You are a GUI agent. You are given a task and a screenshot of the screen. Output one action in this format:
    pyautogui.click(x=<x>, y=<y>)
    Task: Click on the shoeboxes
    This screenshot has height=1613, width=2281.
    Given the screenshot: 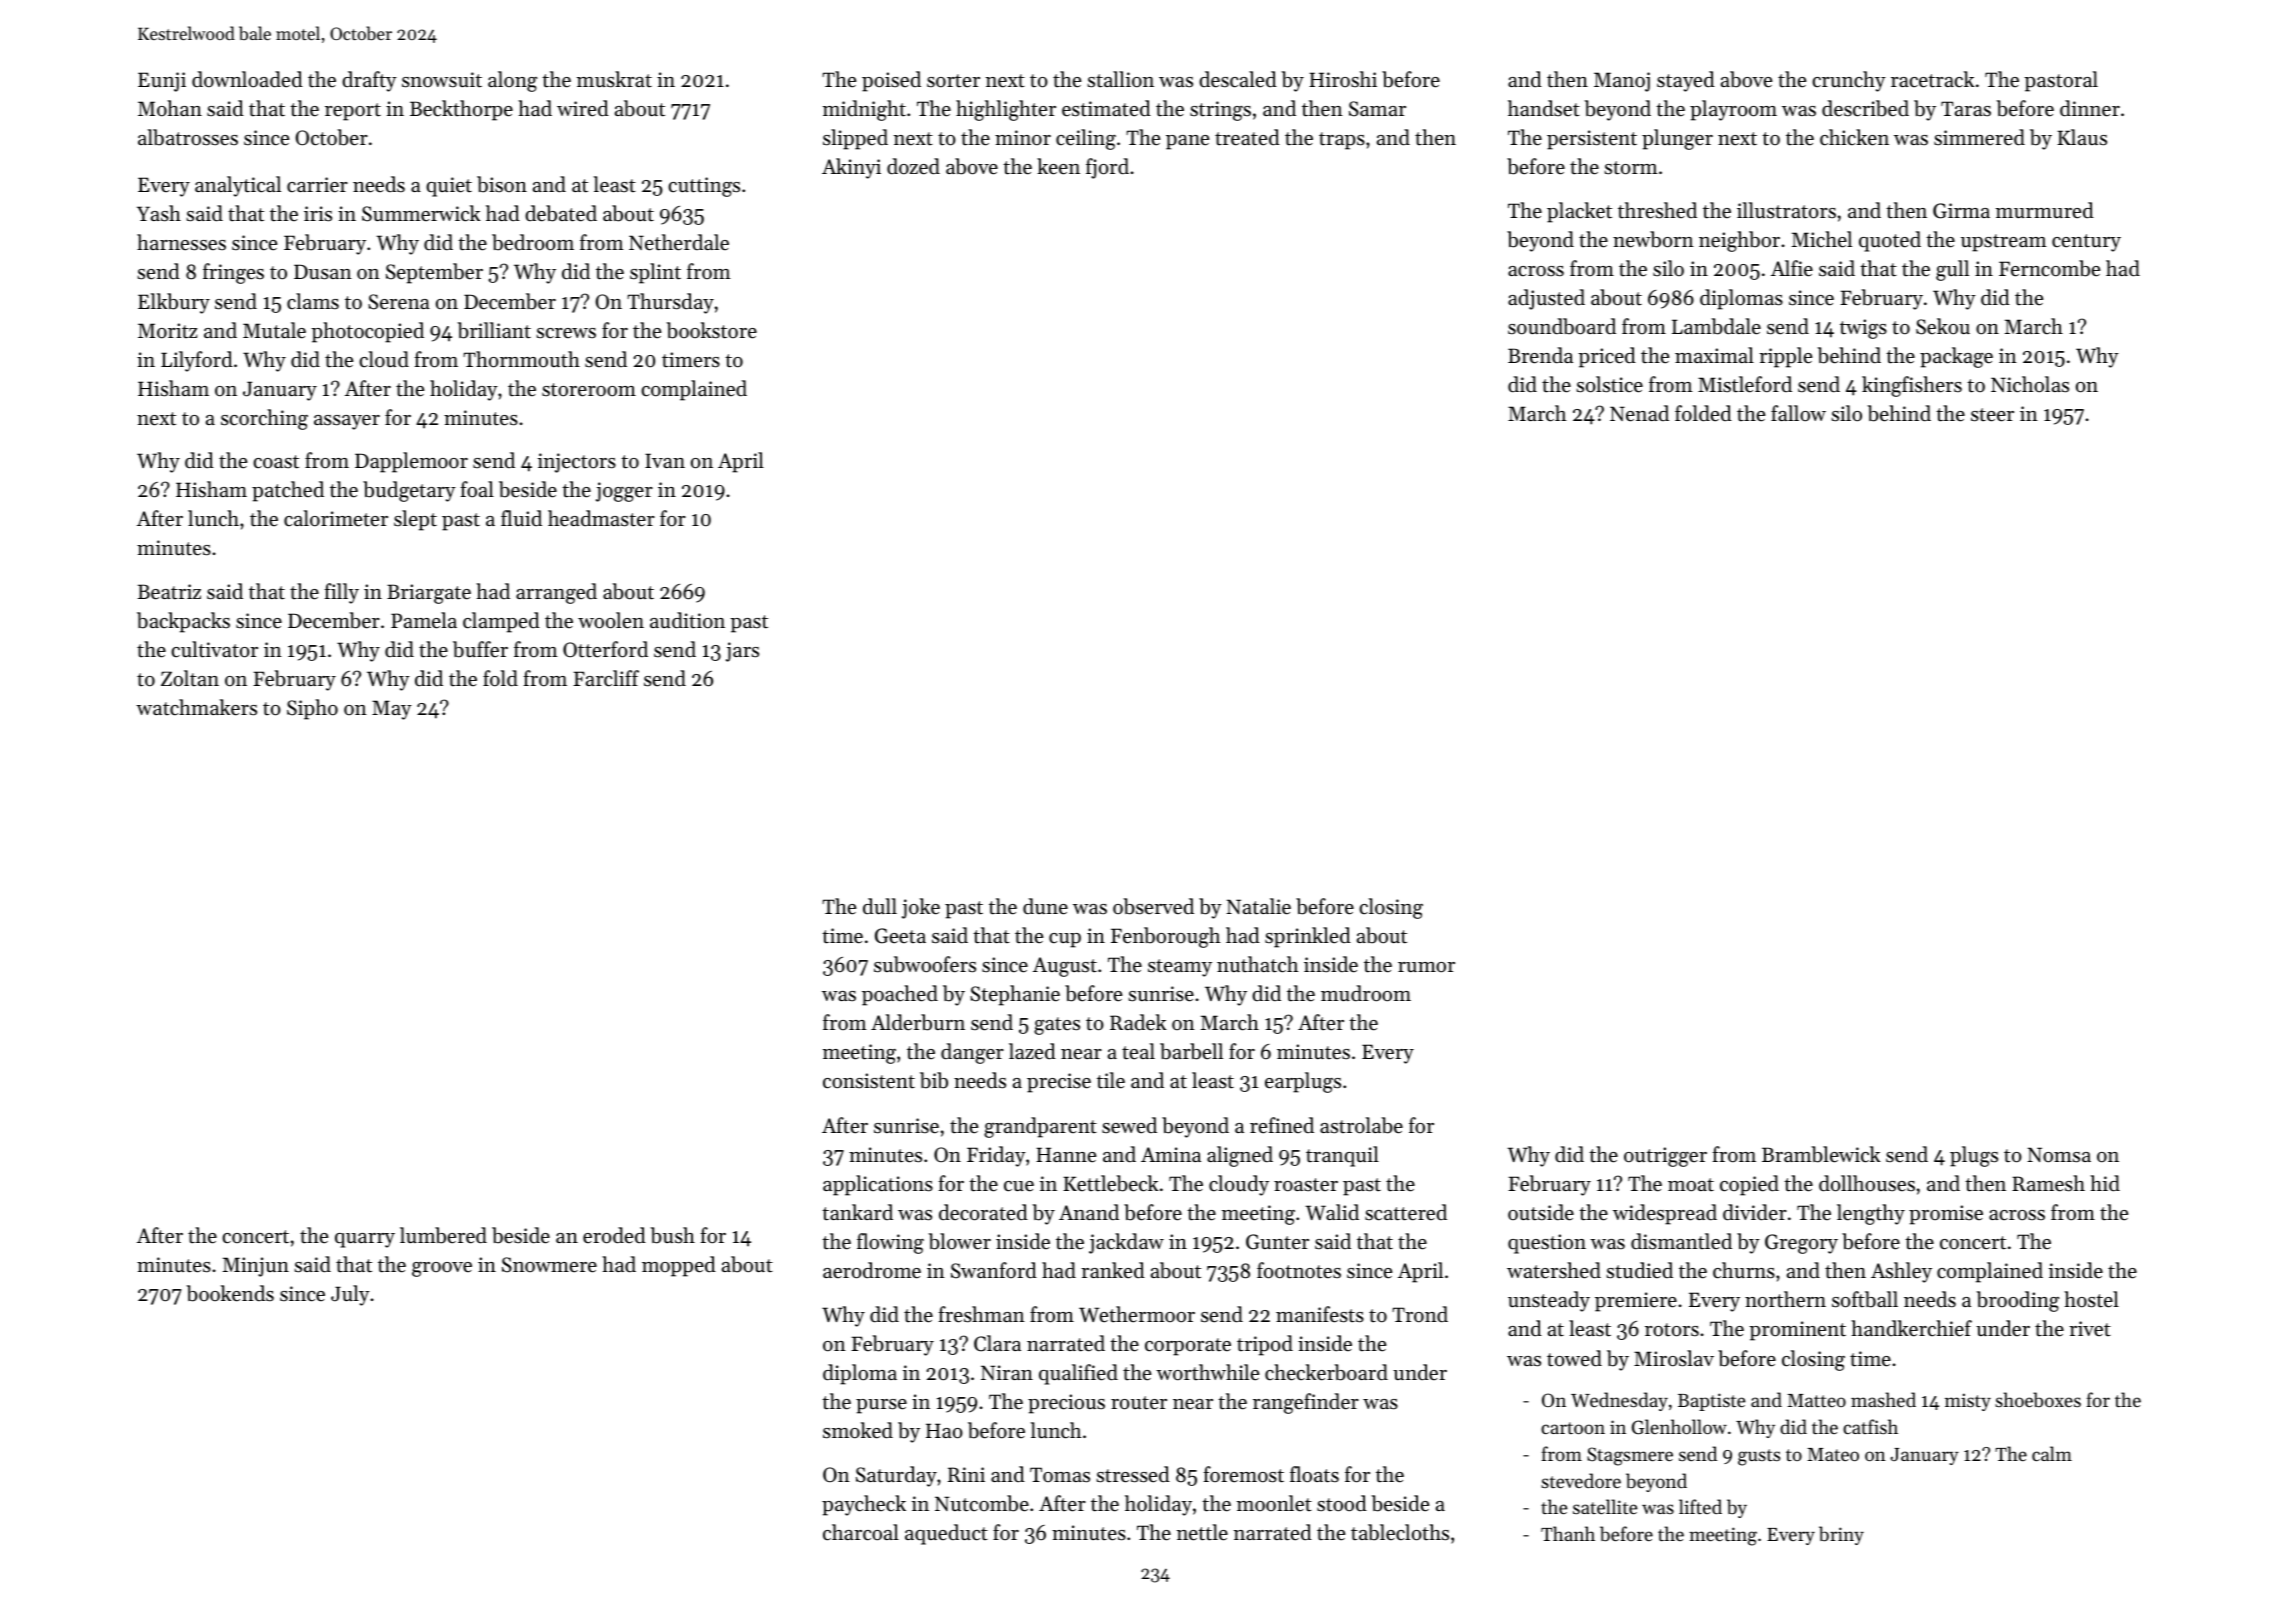 What is the action you would take?
    pyautogui.click(x=2038, y=1399)
